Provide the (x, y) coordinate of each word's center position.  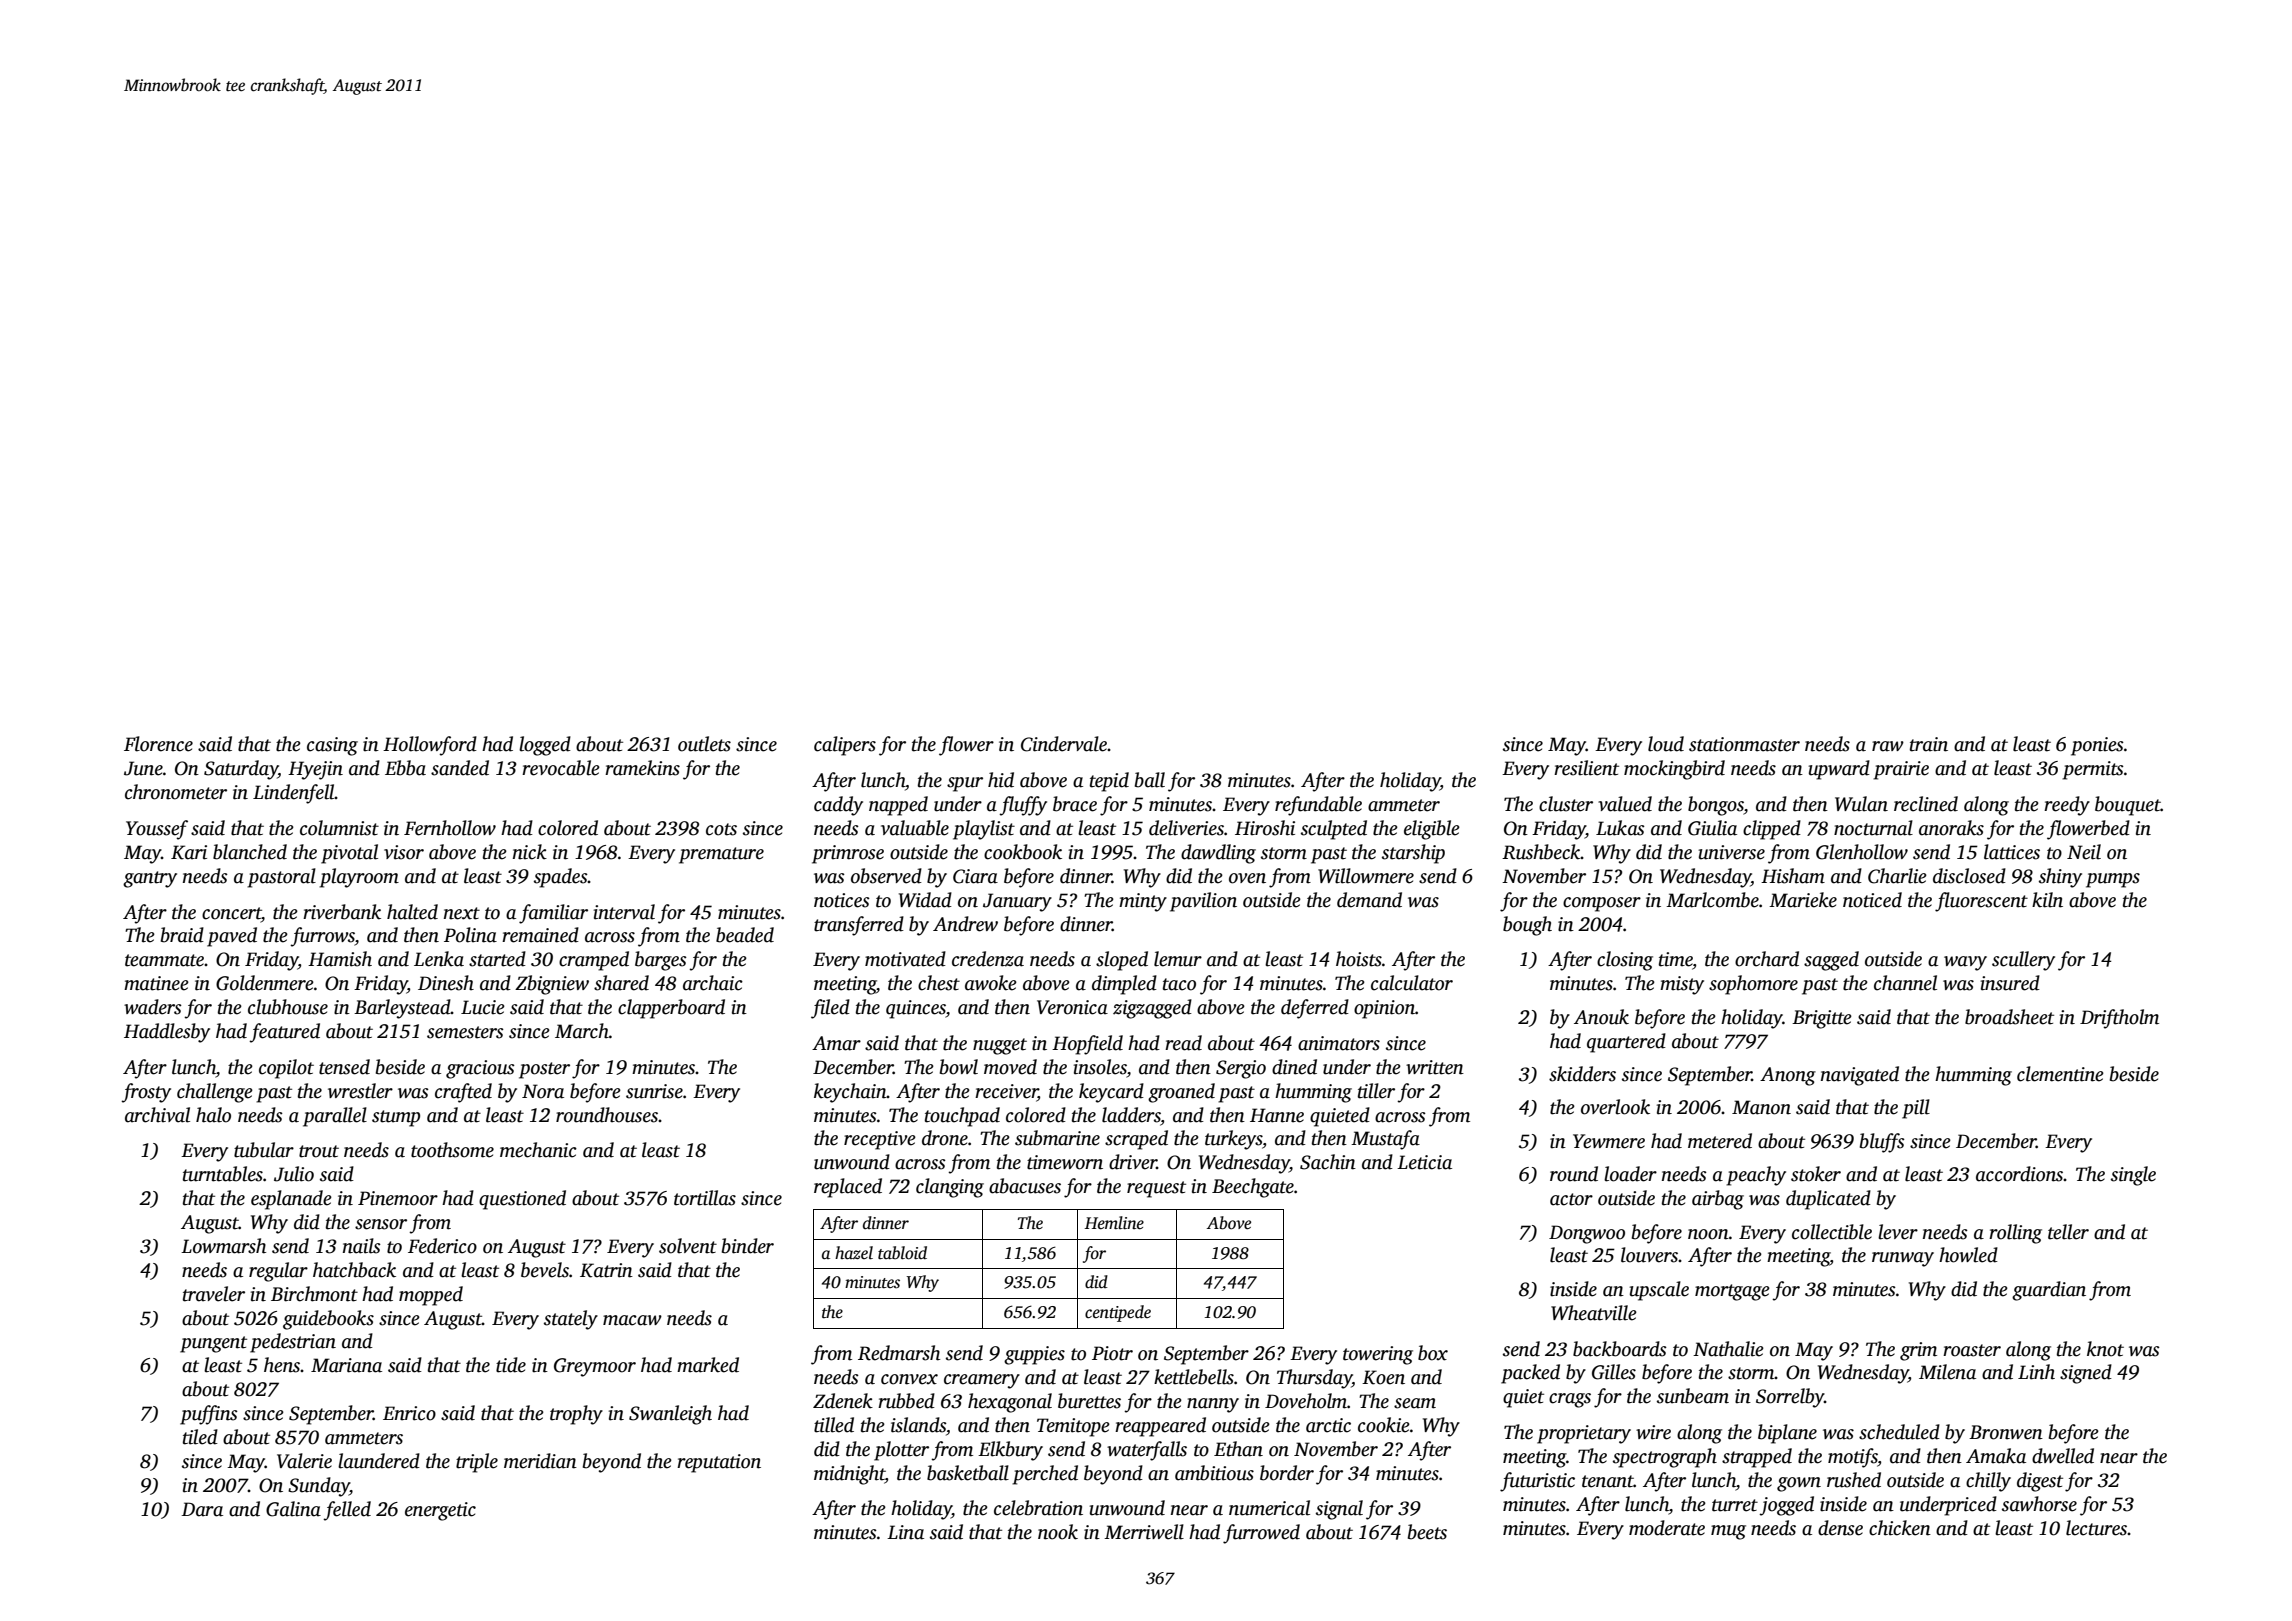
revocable (561, 768)
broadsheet (2009, 1017)
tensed (344, 1067)
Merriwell (1144, 1532)
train (1929, 744)
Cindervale (1064, 744)
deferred (1315, 1009)
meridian (540, 1461)
